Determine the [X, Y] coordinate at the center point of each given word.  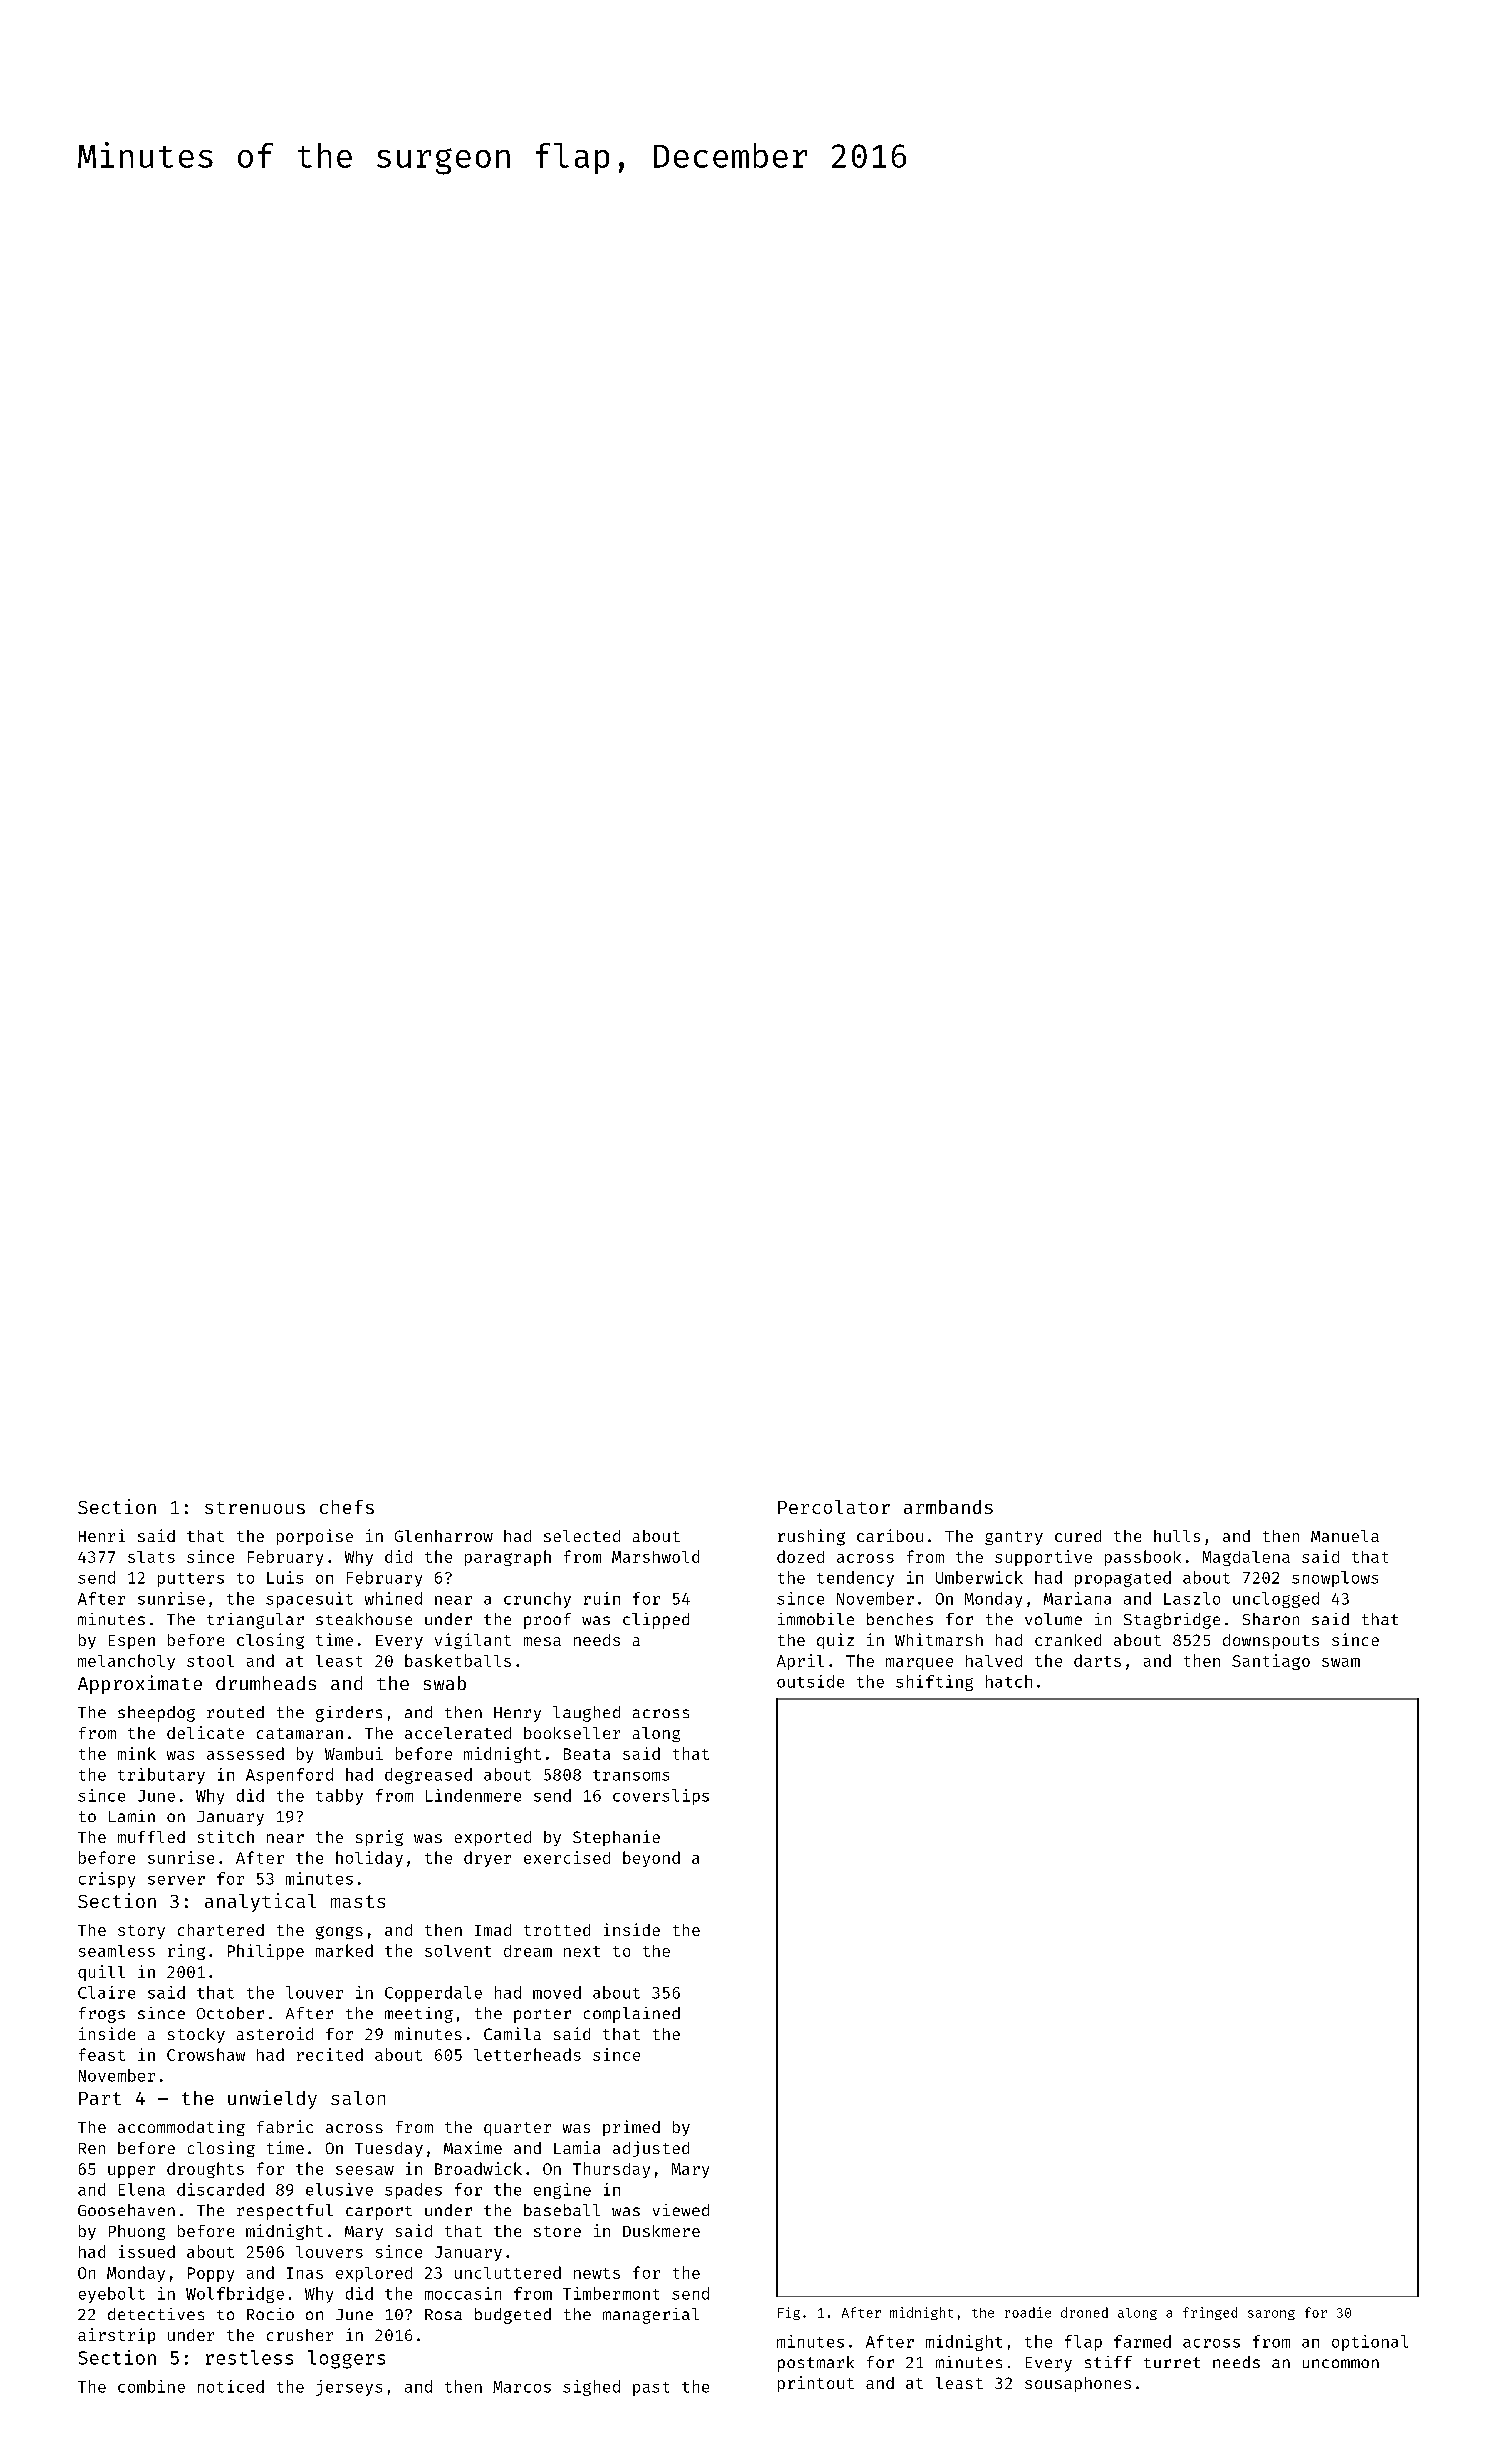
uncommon [1341, 2363]
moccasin [463, 2293]
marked [344, 1950]
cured [1078, 1536]
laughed [586, 1714]
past [651, 2389]
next [582, 1951]
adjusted [651, 2149]
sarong [1271, 2315]
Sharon [1271, 1619]
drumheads [266, 1683]
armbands [948, 1507]
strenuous [255, 1508]
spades [413, 2191]
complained [632, 2015]
